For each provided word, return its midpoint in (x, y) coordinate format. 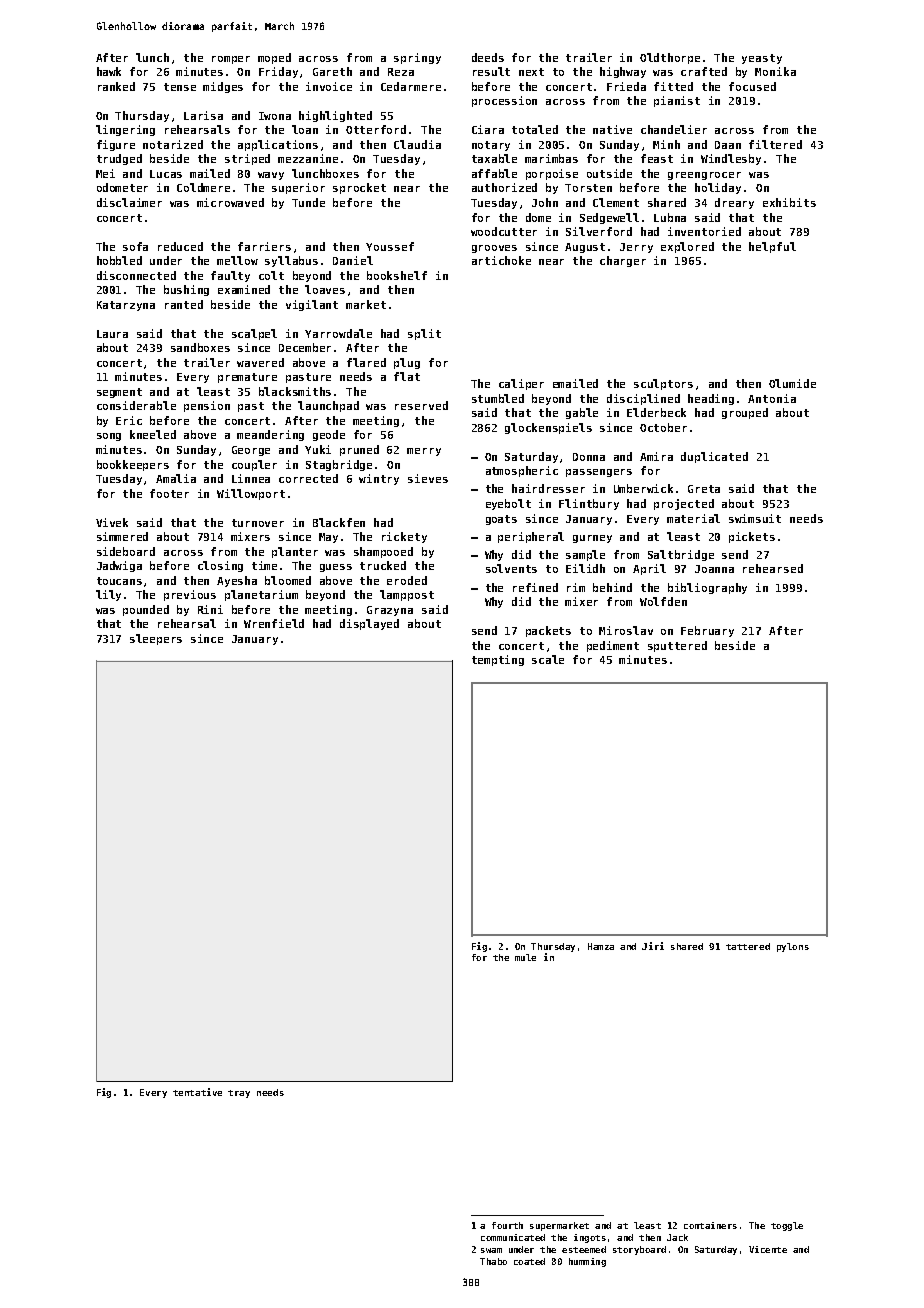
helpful (772, 247)
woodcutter (504, 231)
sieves (428, 478)
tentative (197, 1092)
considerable (136, 405)
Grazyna (390, 611)
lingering (125, 130)
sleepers (156, 639)
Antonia (772, 398)
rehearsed (773, 568)
